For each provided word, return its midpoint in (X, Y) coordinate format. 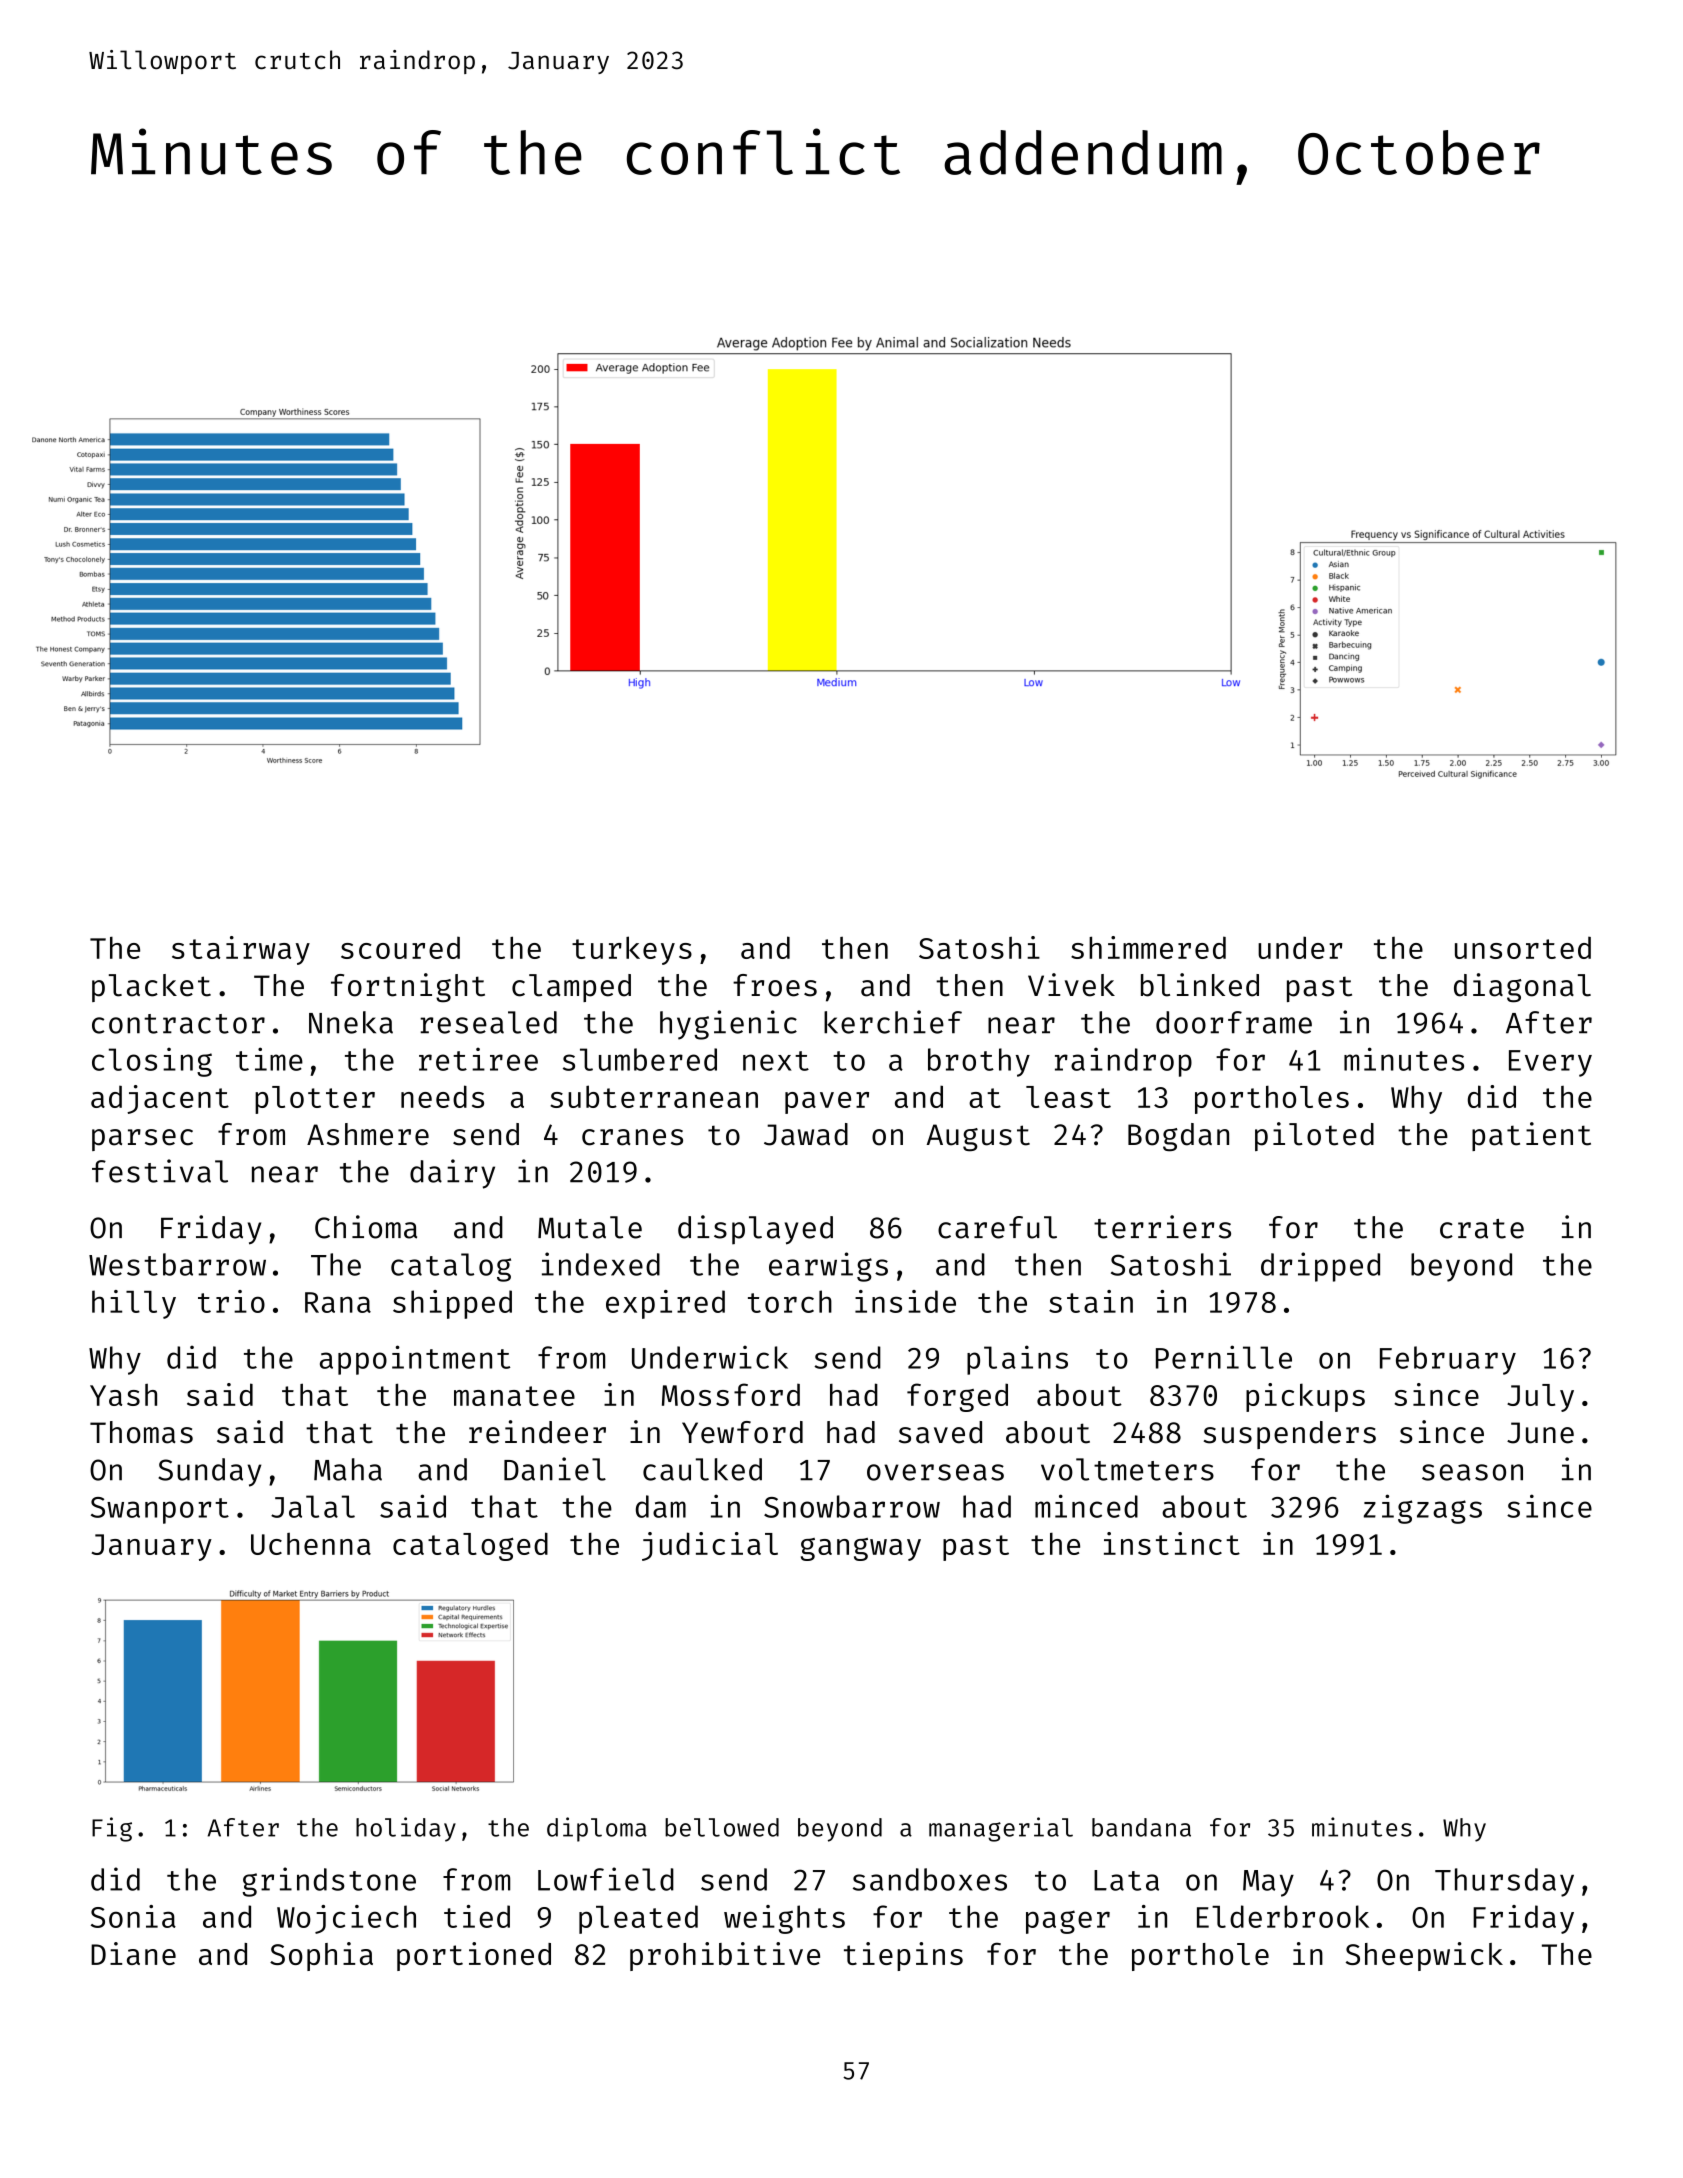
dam (661, 1506)
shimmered (1148, 947)
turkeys (632, 950)
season (1472, 1472)
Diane (133, 1953)
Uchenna (311, 1544)
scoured (400, 948)
